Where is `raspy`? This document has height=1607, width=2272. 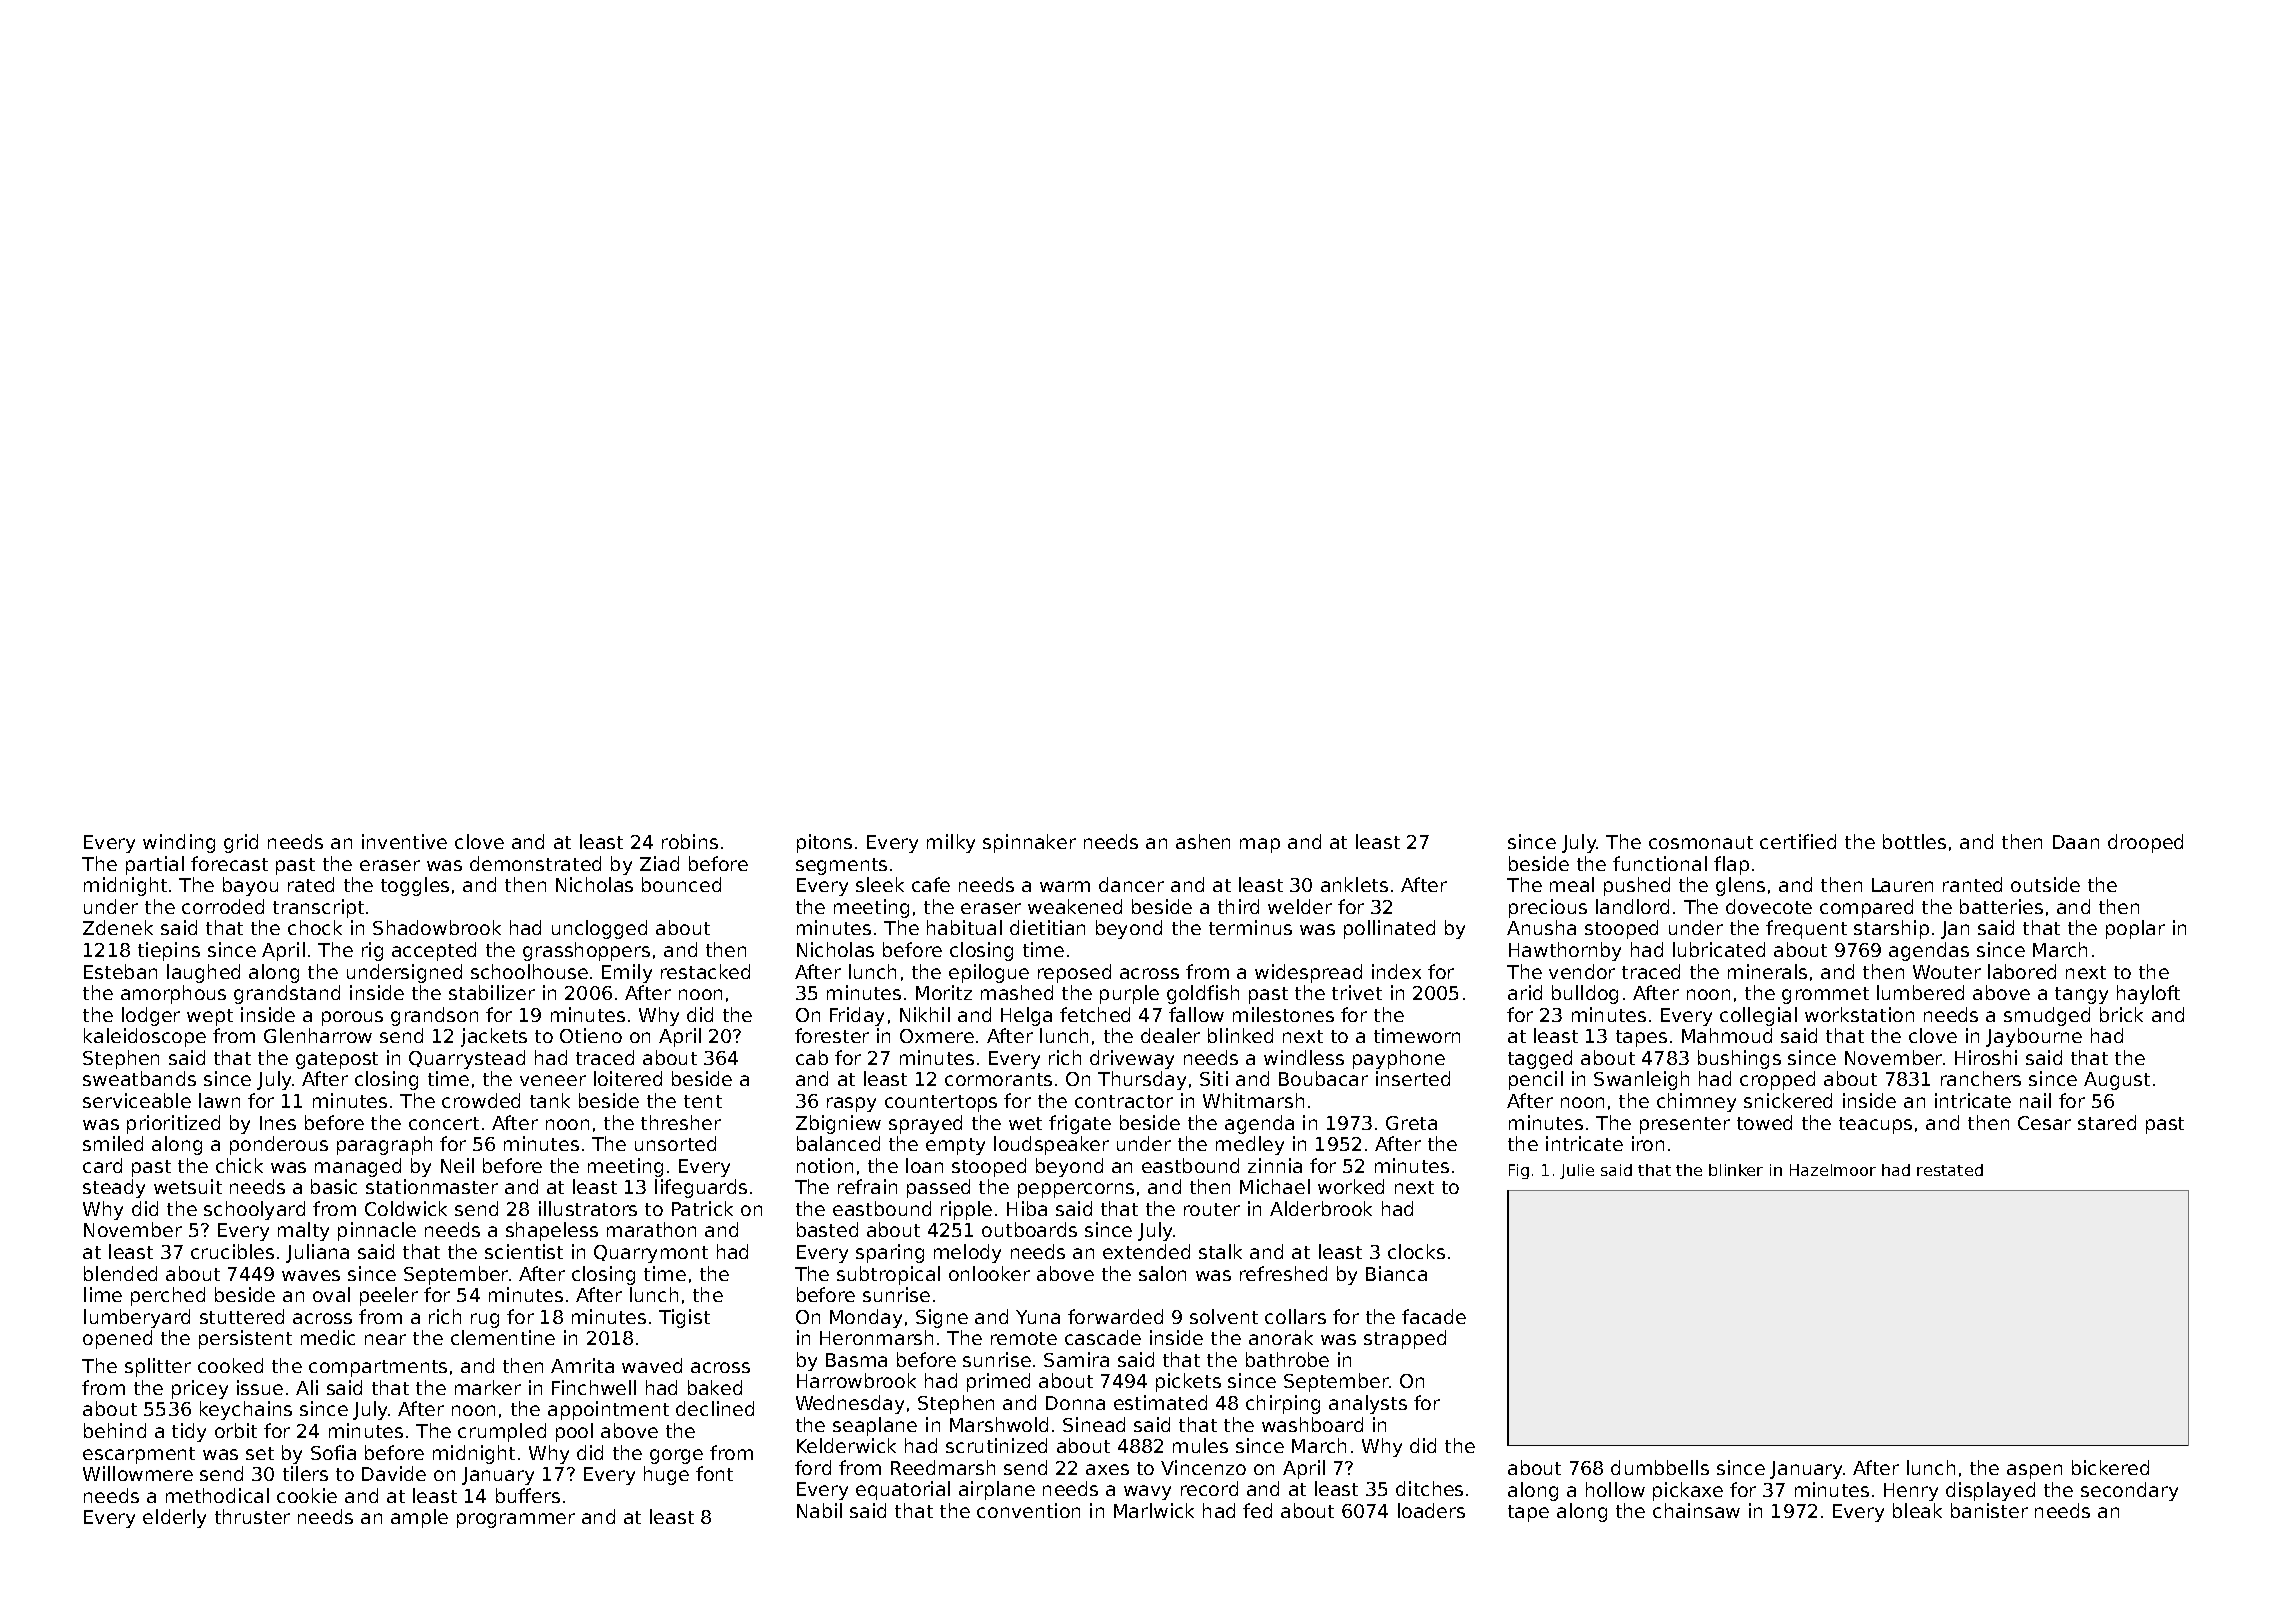 raspy is located at coordinates (851, 1104).
